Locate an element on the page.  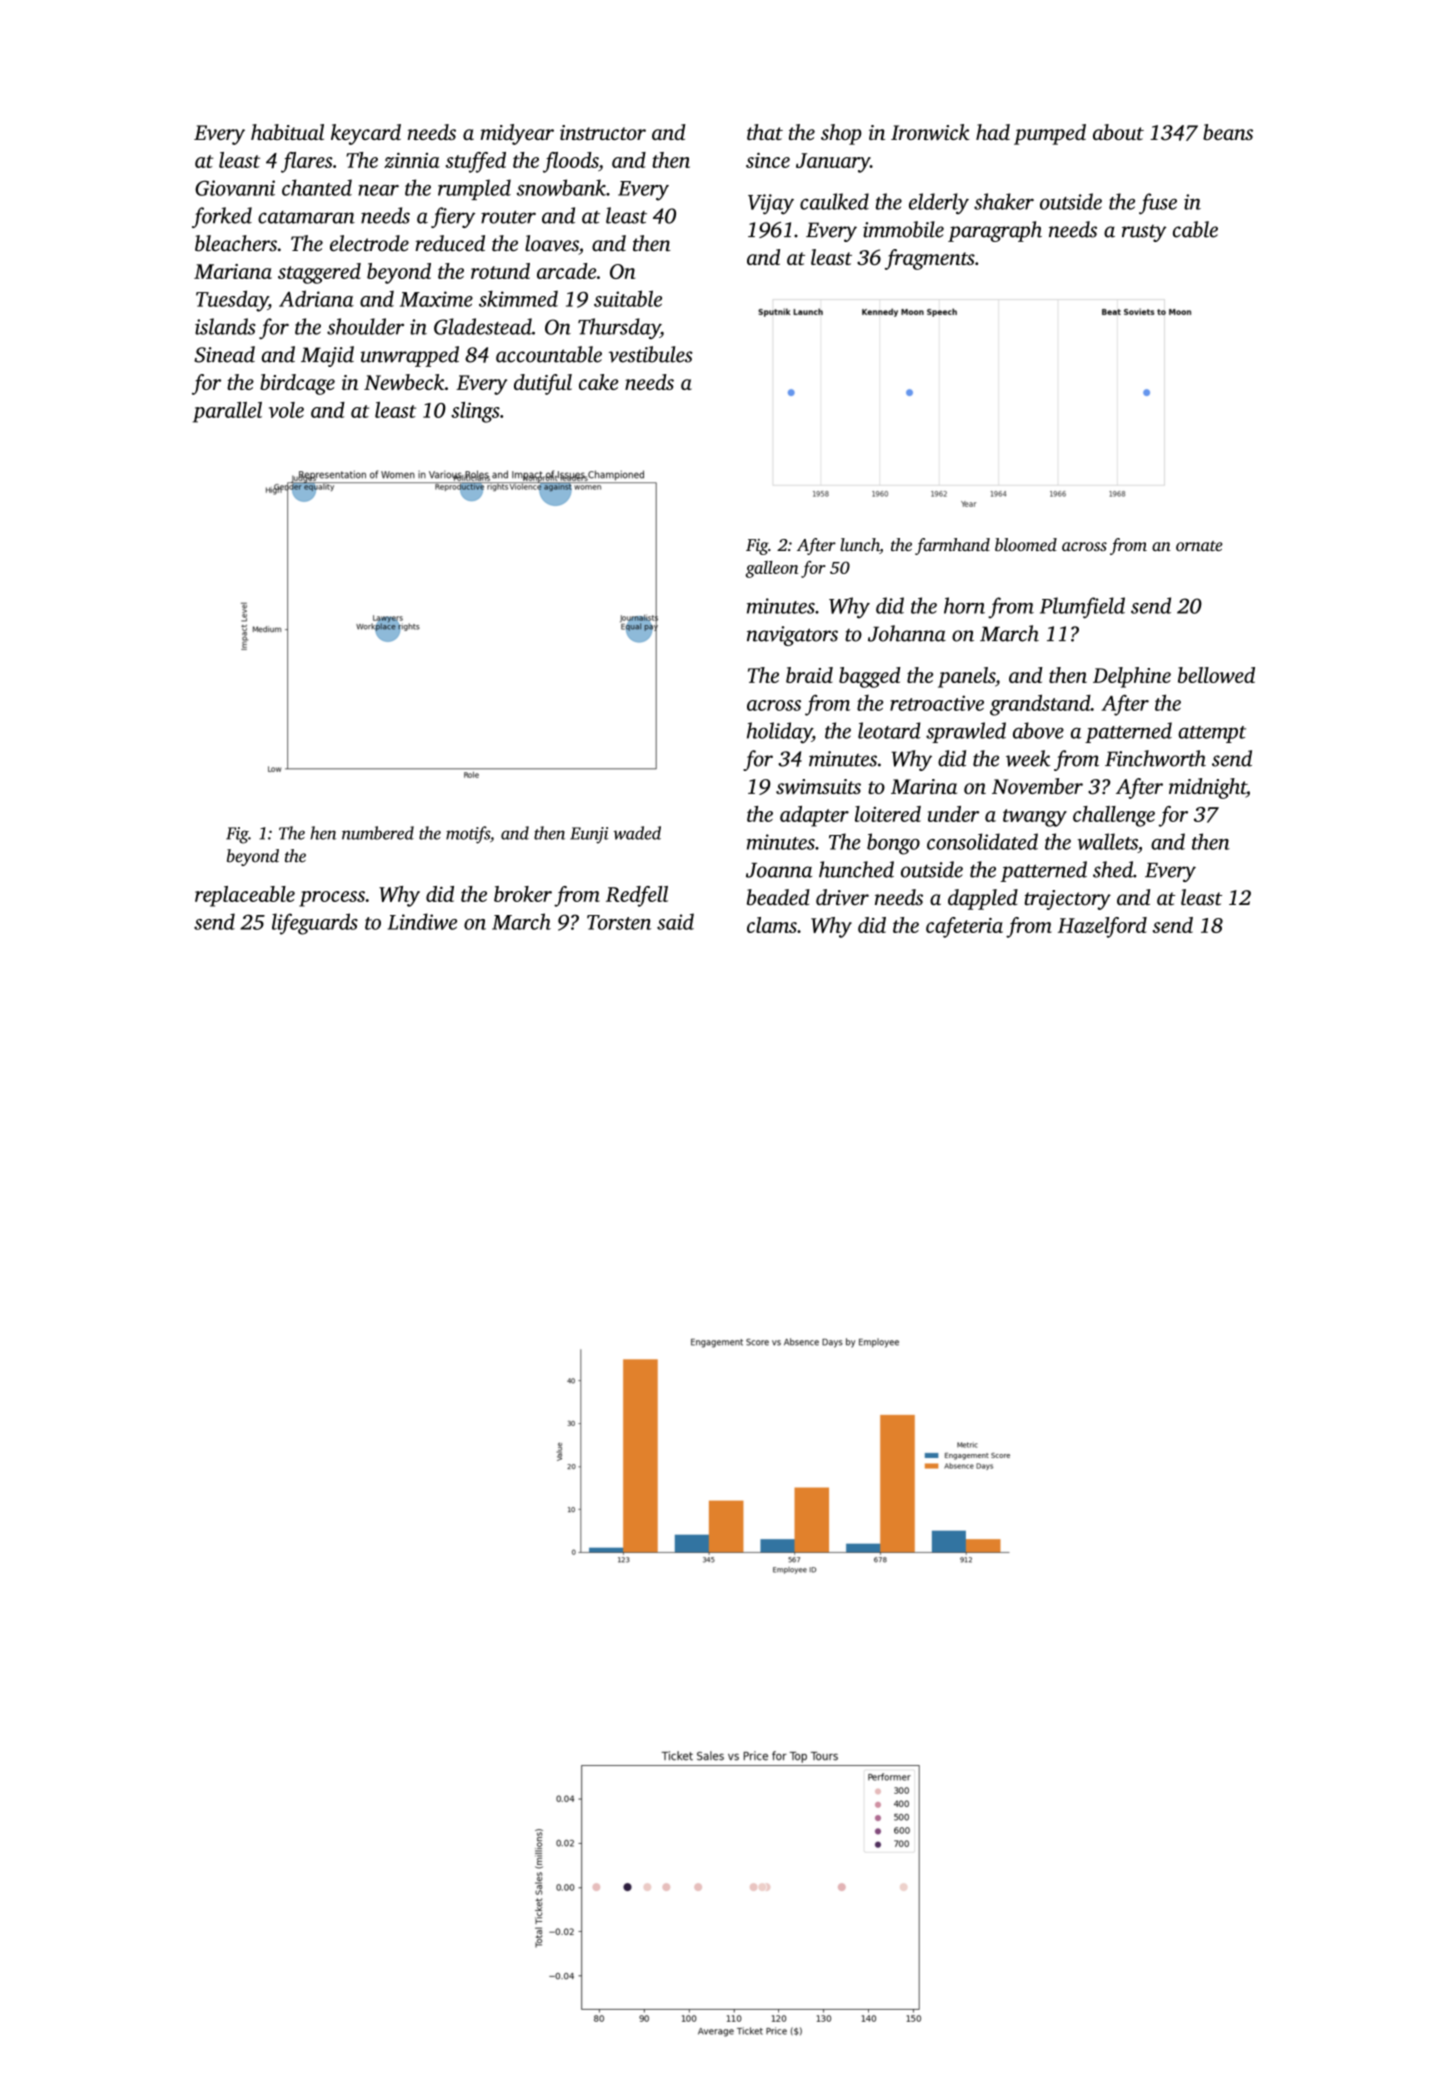
lifeguards is located at coordinates (315, 924).
